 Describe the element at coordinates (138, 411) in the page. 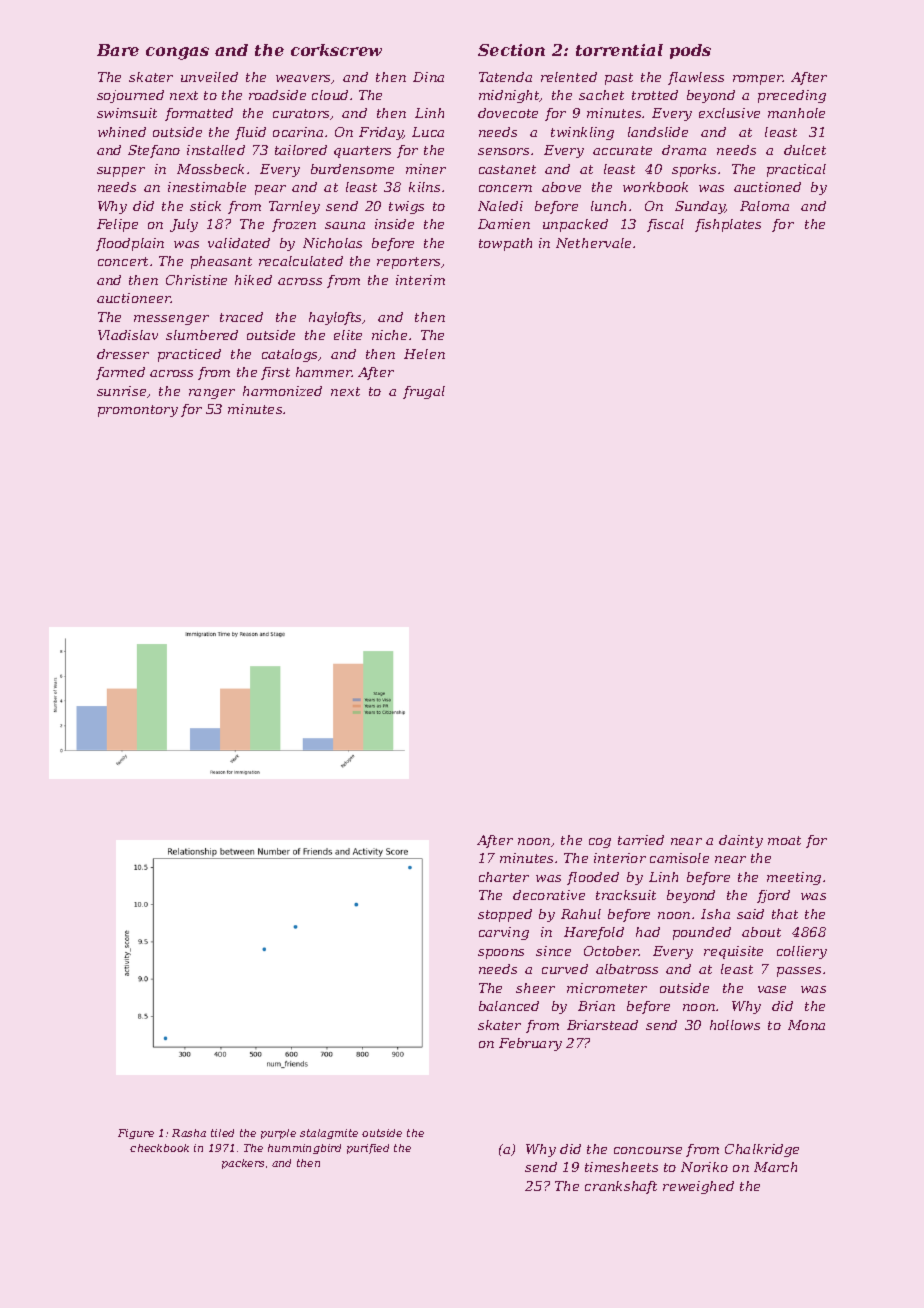

I see `promontory` at that location.
